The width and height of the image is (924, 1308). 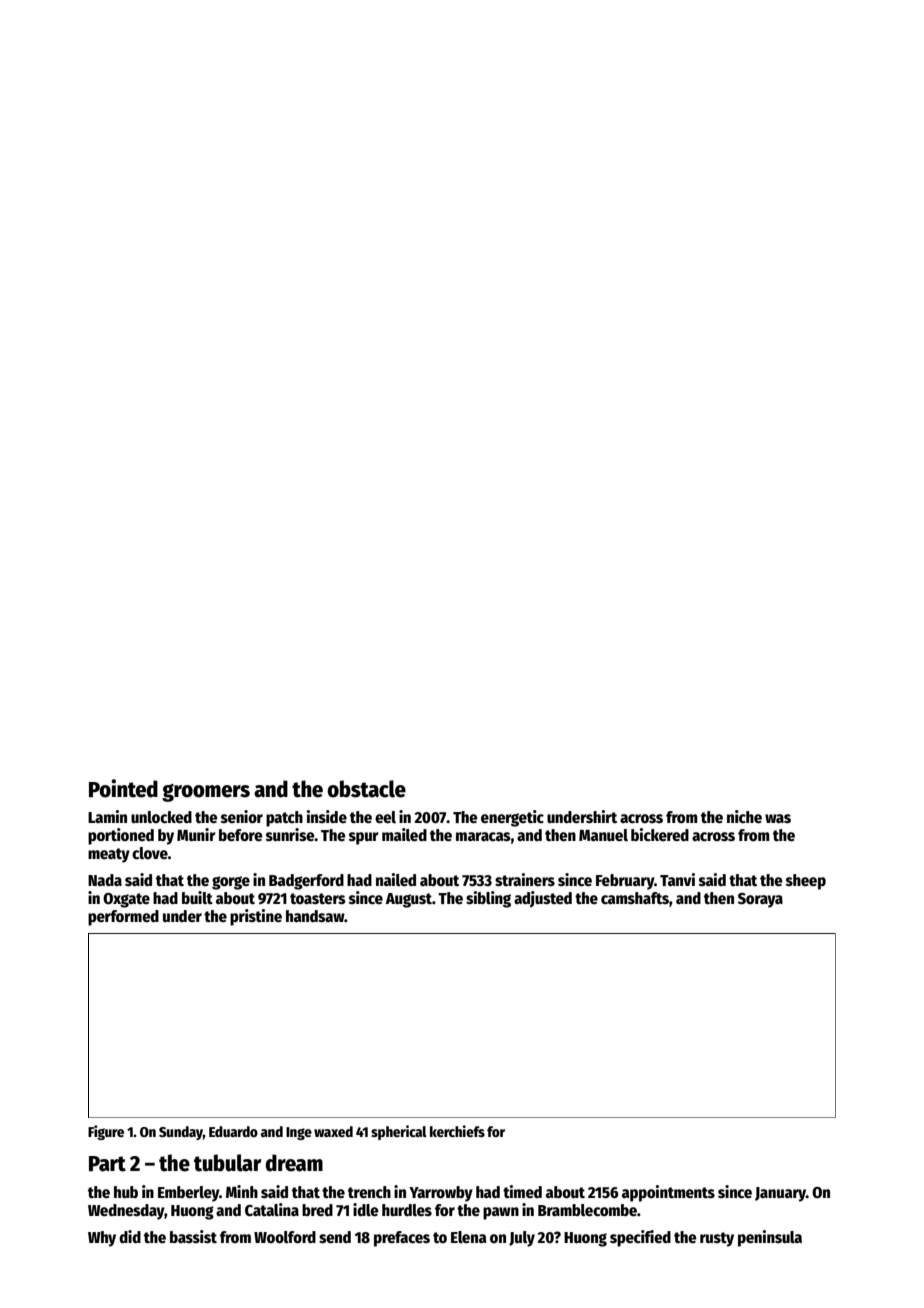 I want to click on niche, so click(x=744, y=816).
